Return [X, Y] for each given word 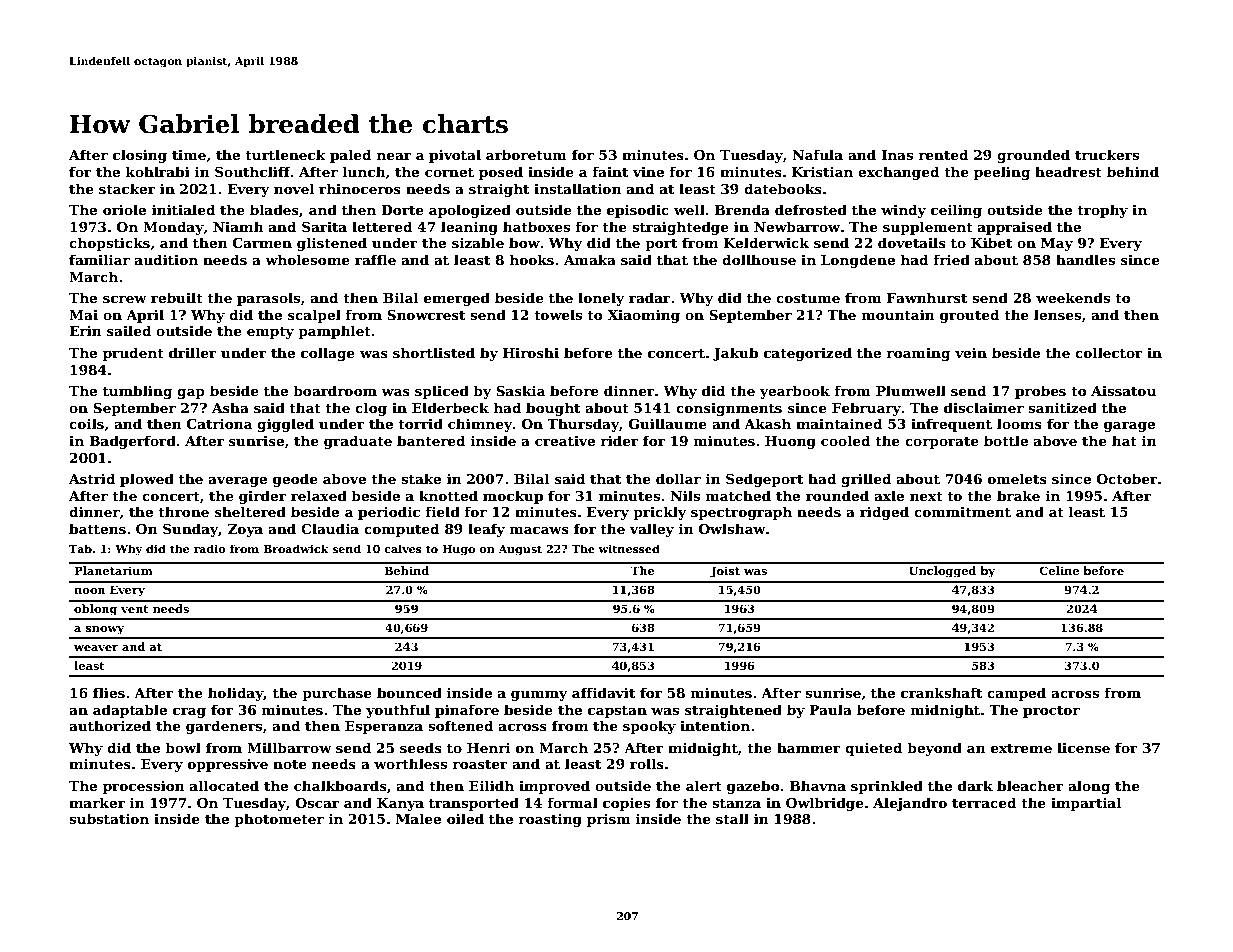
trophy [1102, 211]
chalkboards [340, 785]
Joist [725, 572]
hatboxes [536, 226]
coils [86, 423]
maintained [839, 423]
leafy [486, 530]
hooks [532, 259]
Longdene [858, 261]
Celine [1059, 570]
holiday [236, 694]
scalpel [314, 316]
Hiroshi [531, 352]
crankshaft [941, 692]
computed [401, 530]
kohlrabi [158, 171]
